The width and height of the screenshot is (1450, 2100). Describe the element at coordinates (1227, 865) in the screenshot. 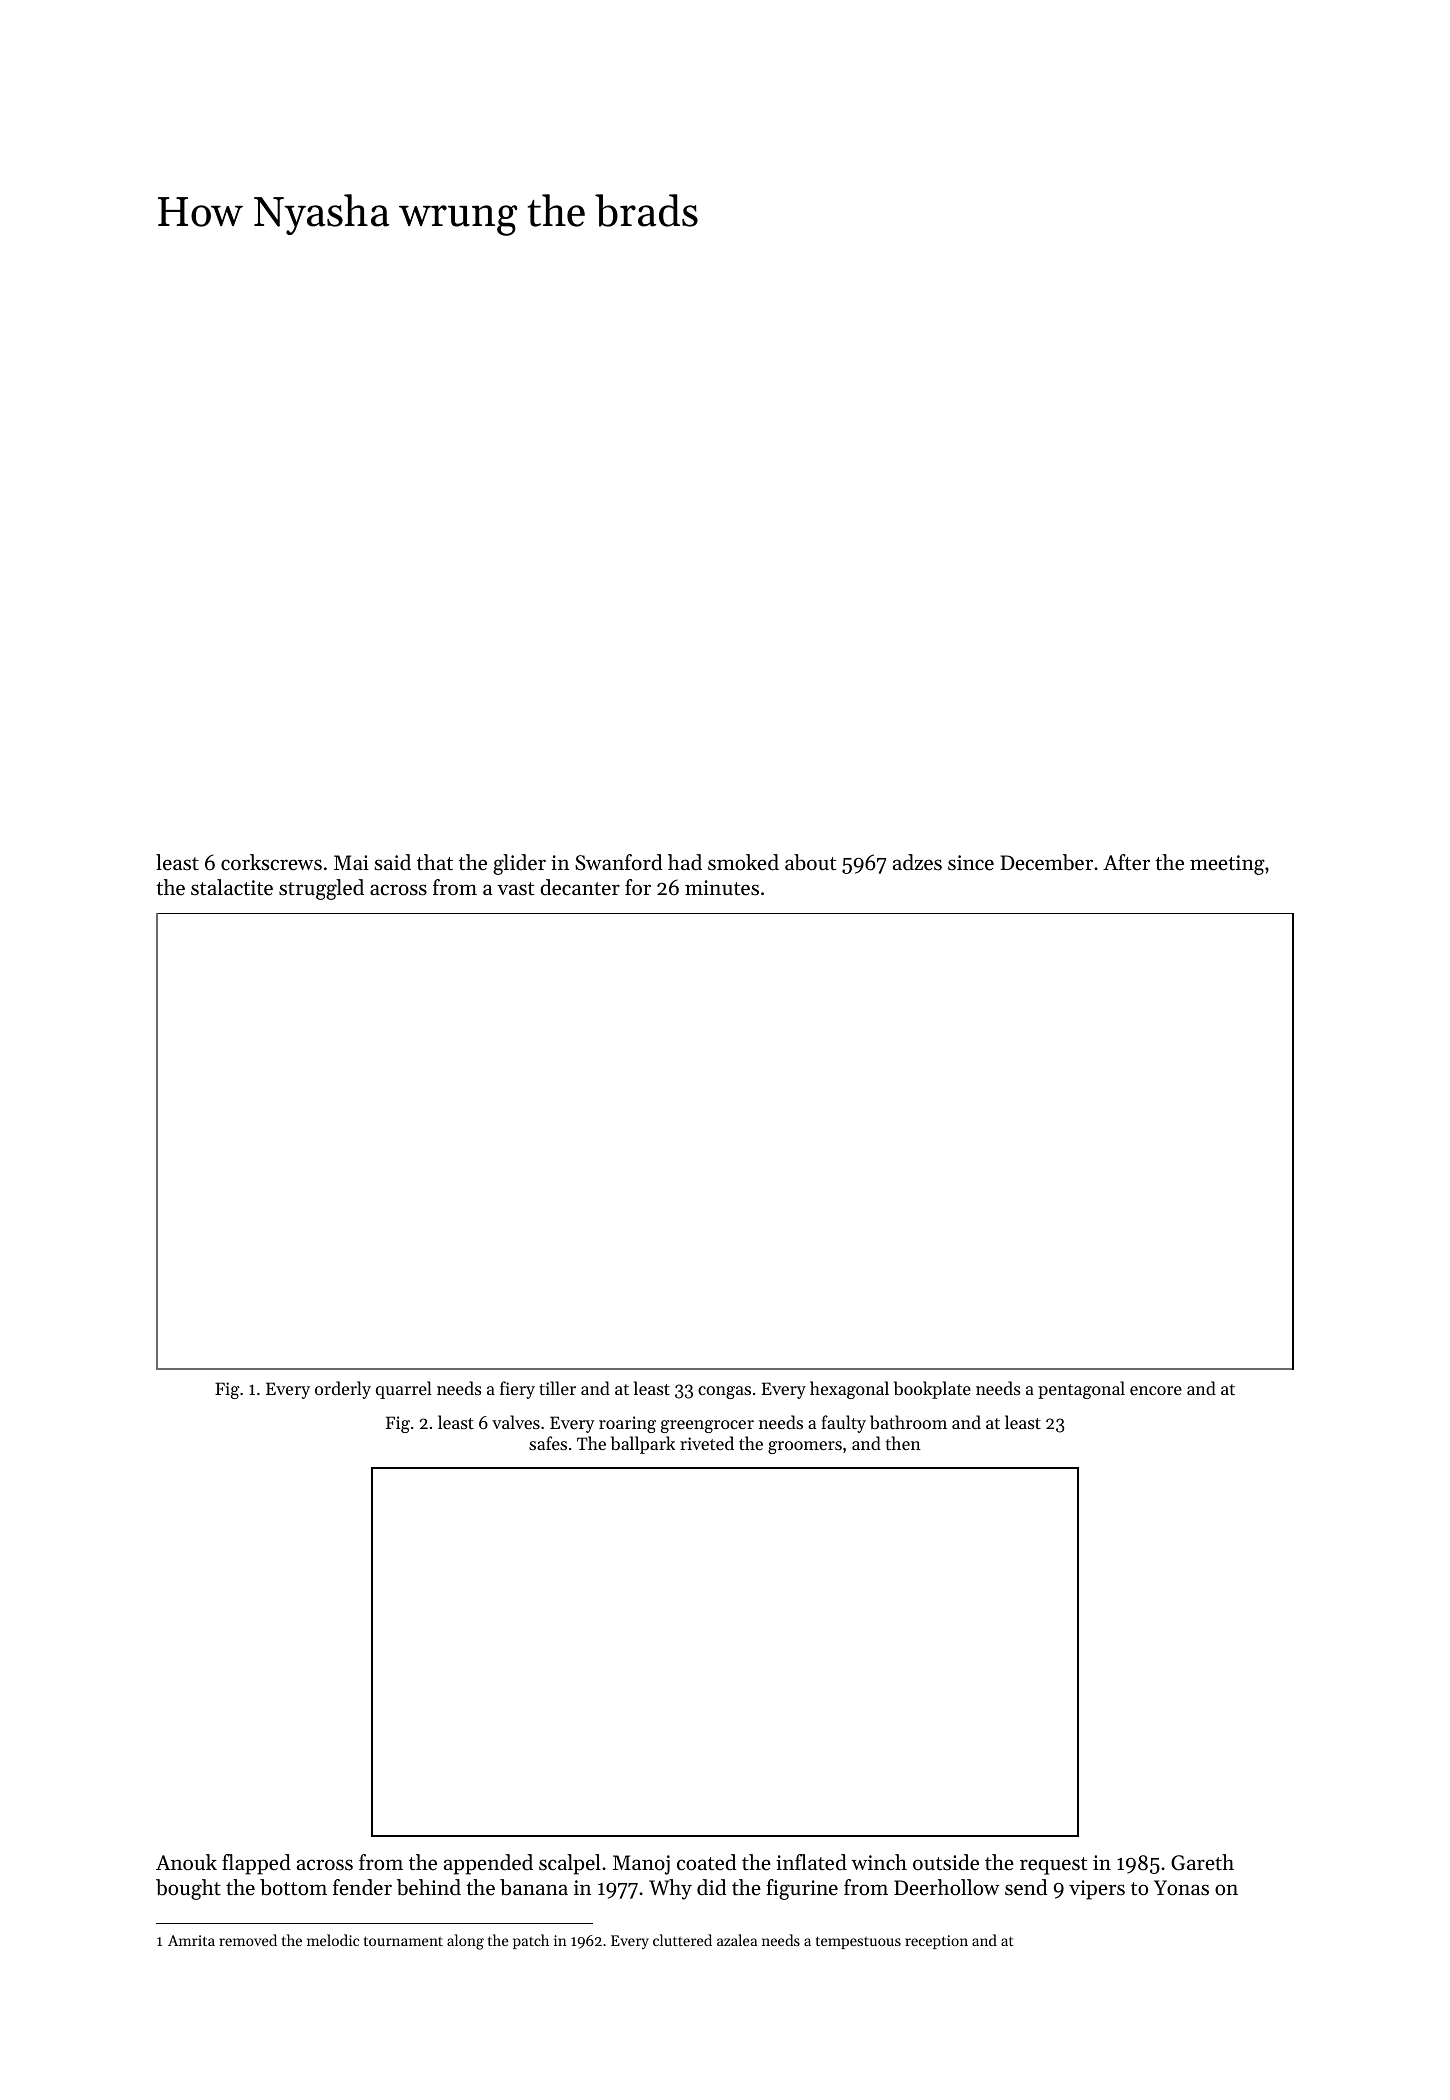

I see `meeting` at that location.
